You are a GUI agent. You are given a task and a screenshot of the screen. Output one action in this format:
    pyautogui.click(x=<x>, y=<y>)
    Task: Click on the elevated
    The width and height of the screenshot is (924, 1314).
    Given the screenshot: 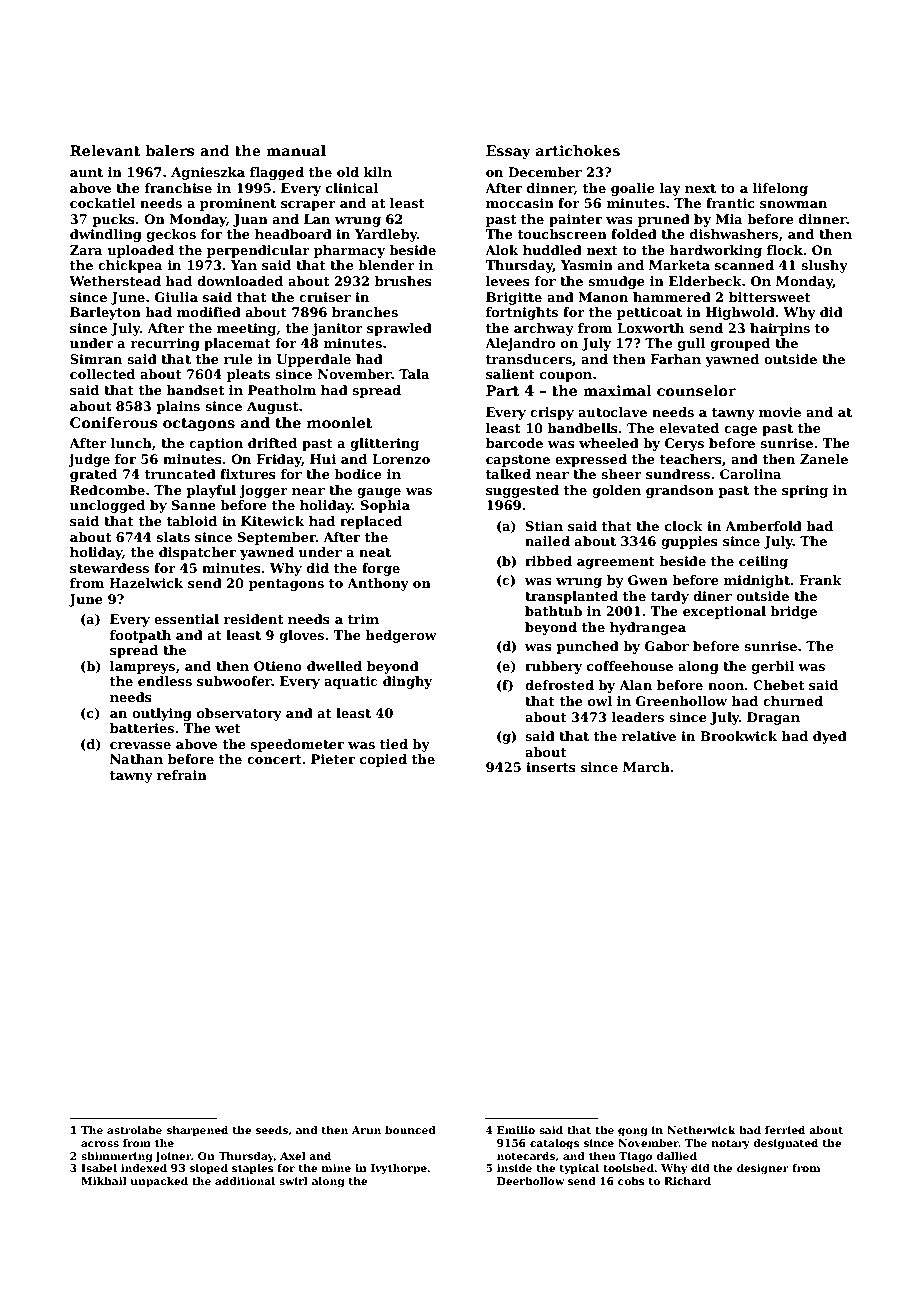 What is the action you would take?
    pyautogui.click(x=689, y=428)
